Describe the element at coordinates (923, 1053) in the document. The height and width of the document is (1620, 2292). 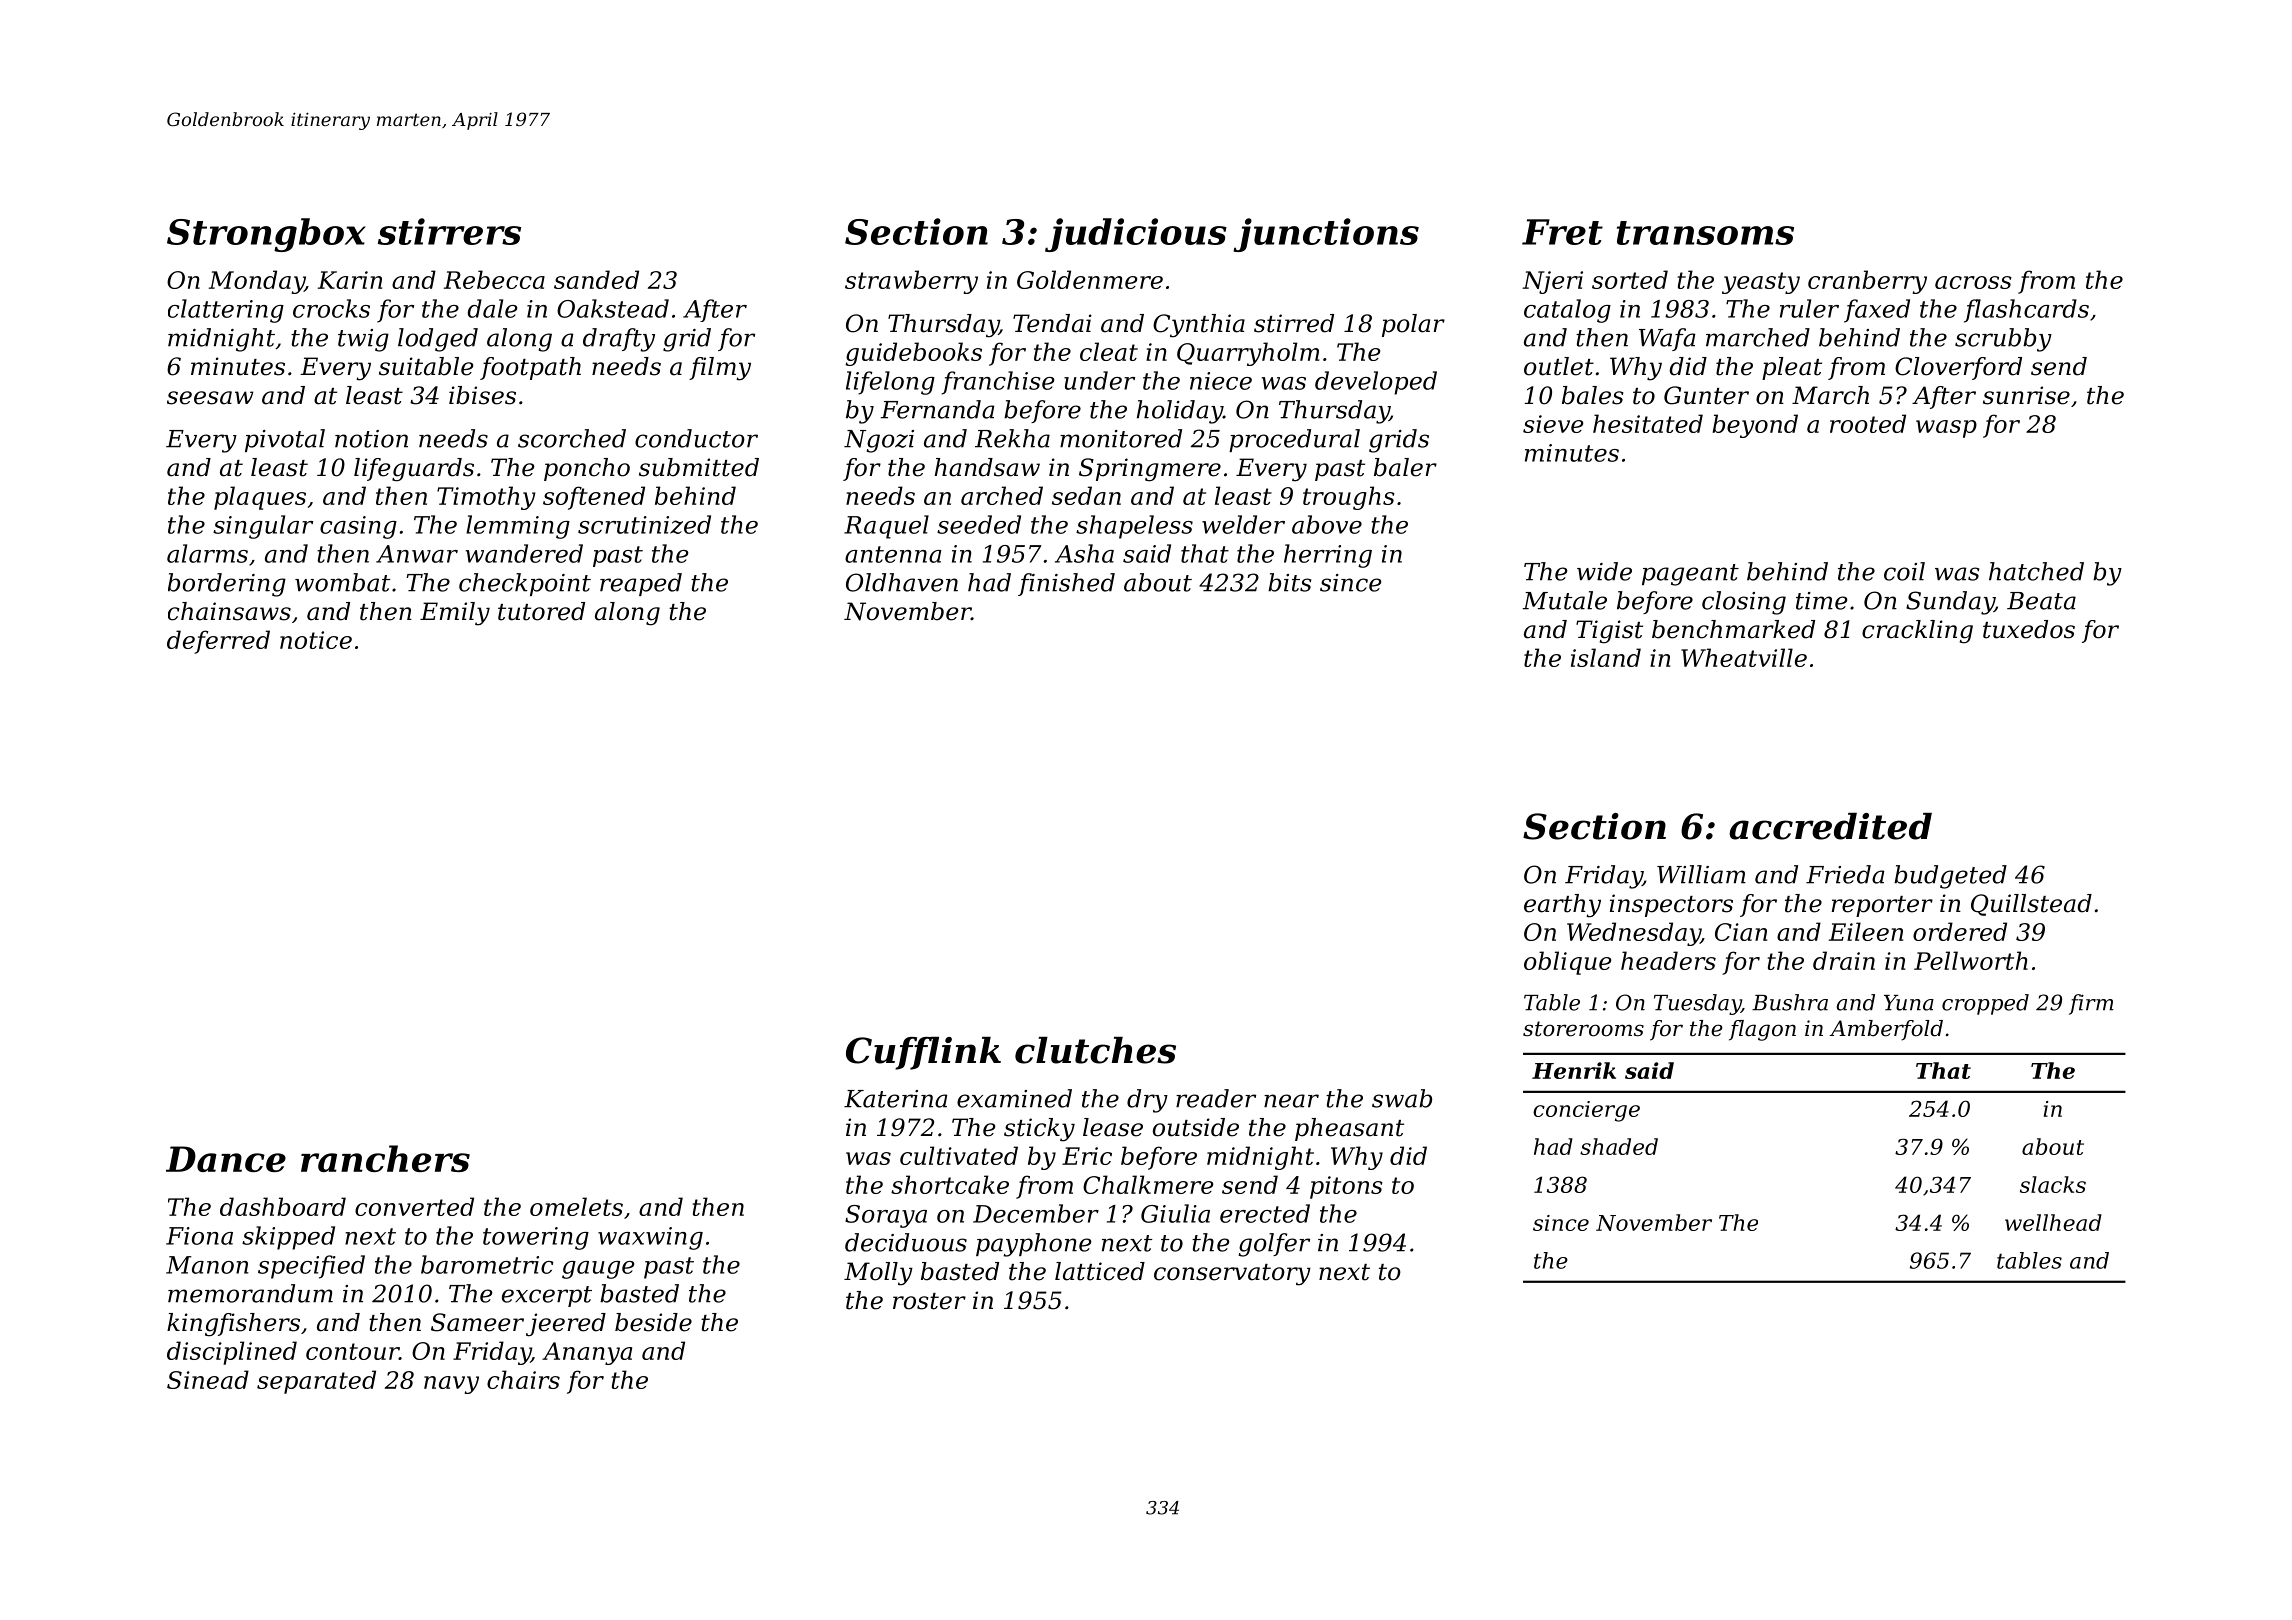
I see `Cufflink` at that location.
